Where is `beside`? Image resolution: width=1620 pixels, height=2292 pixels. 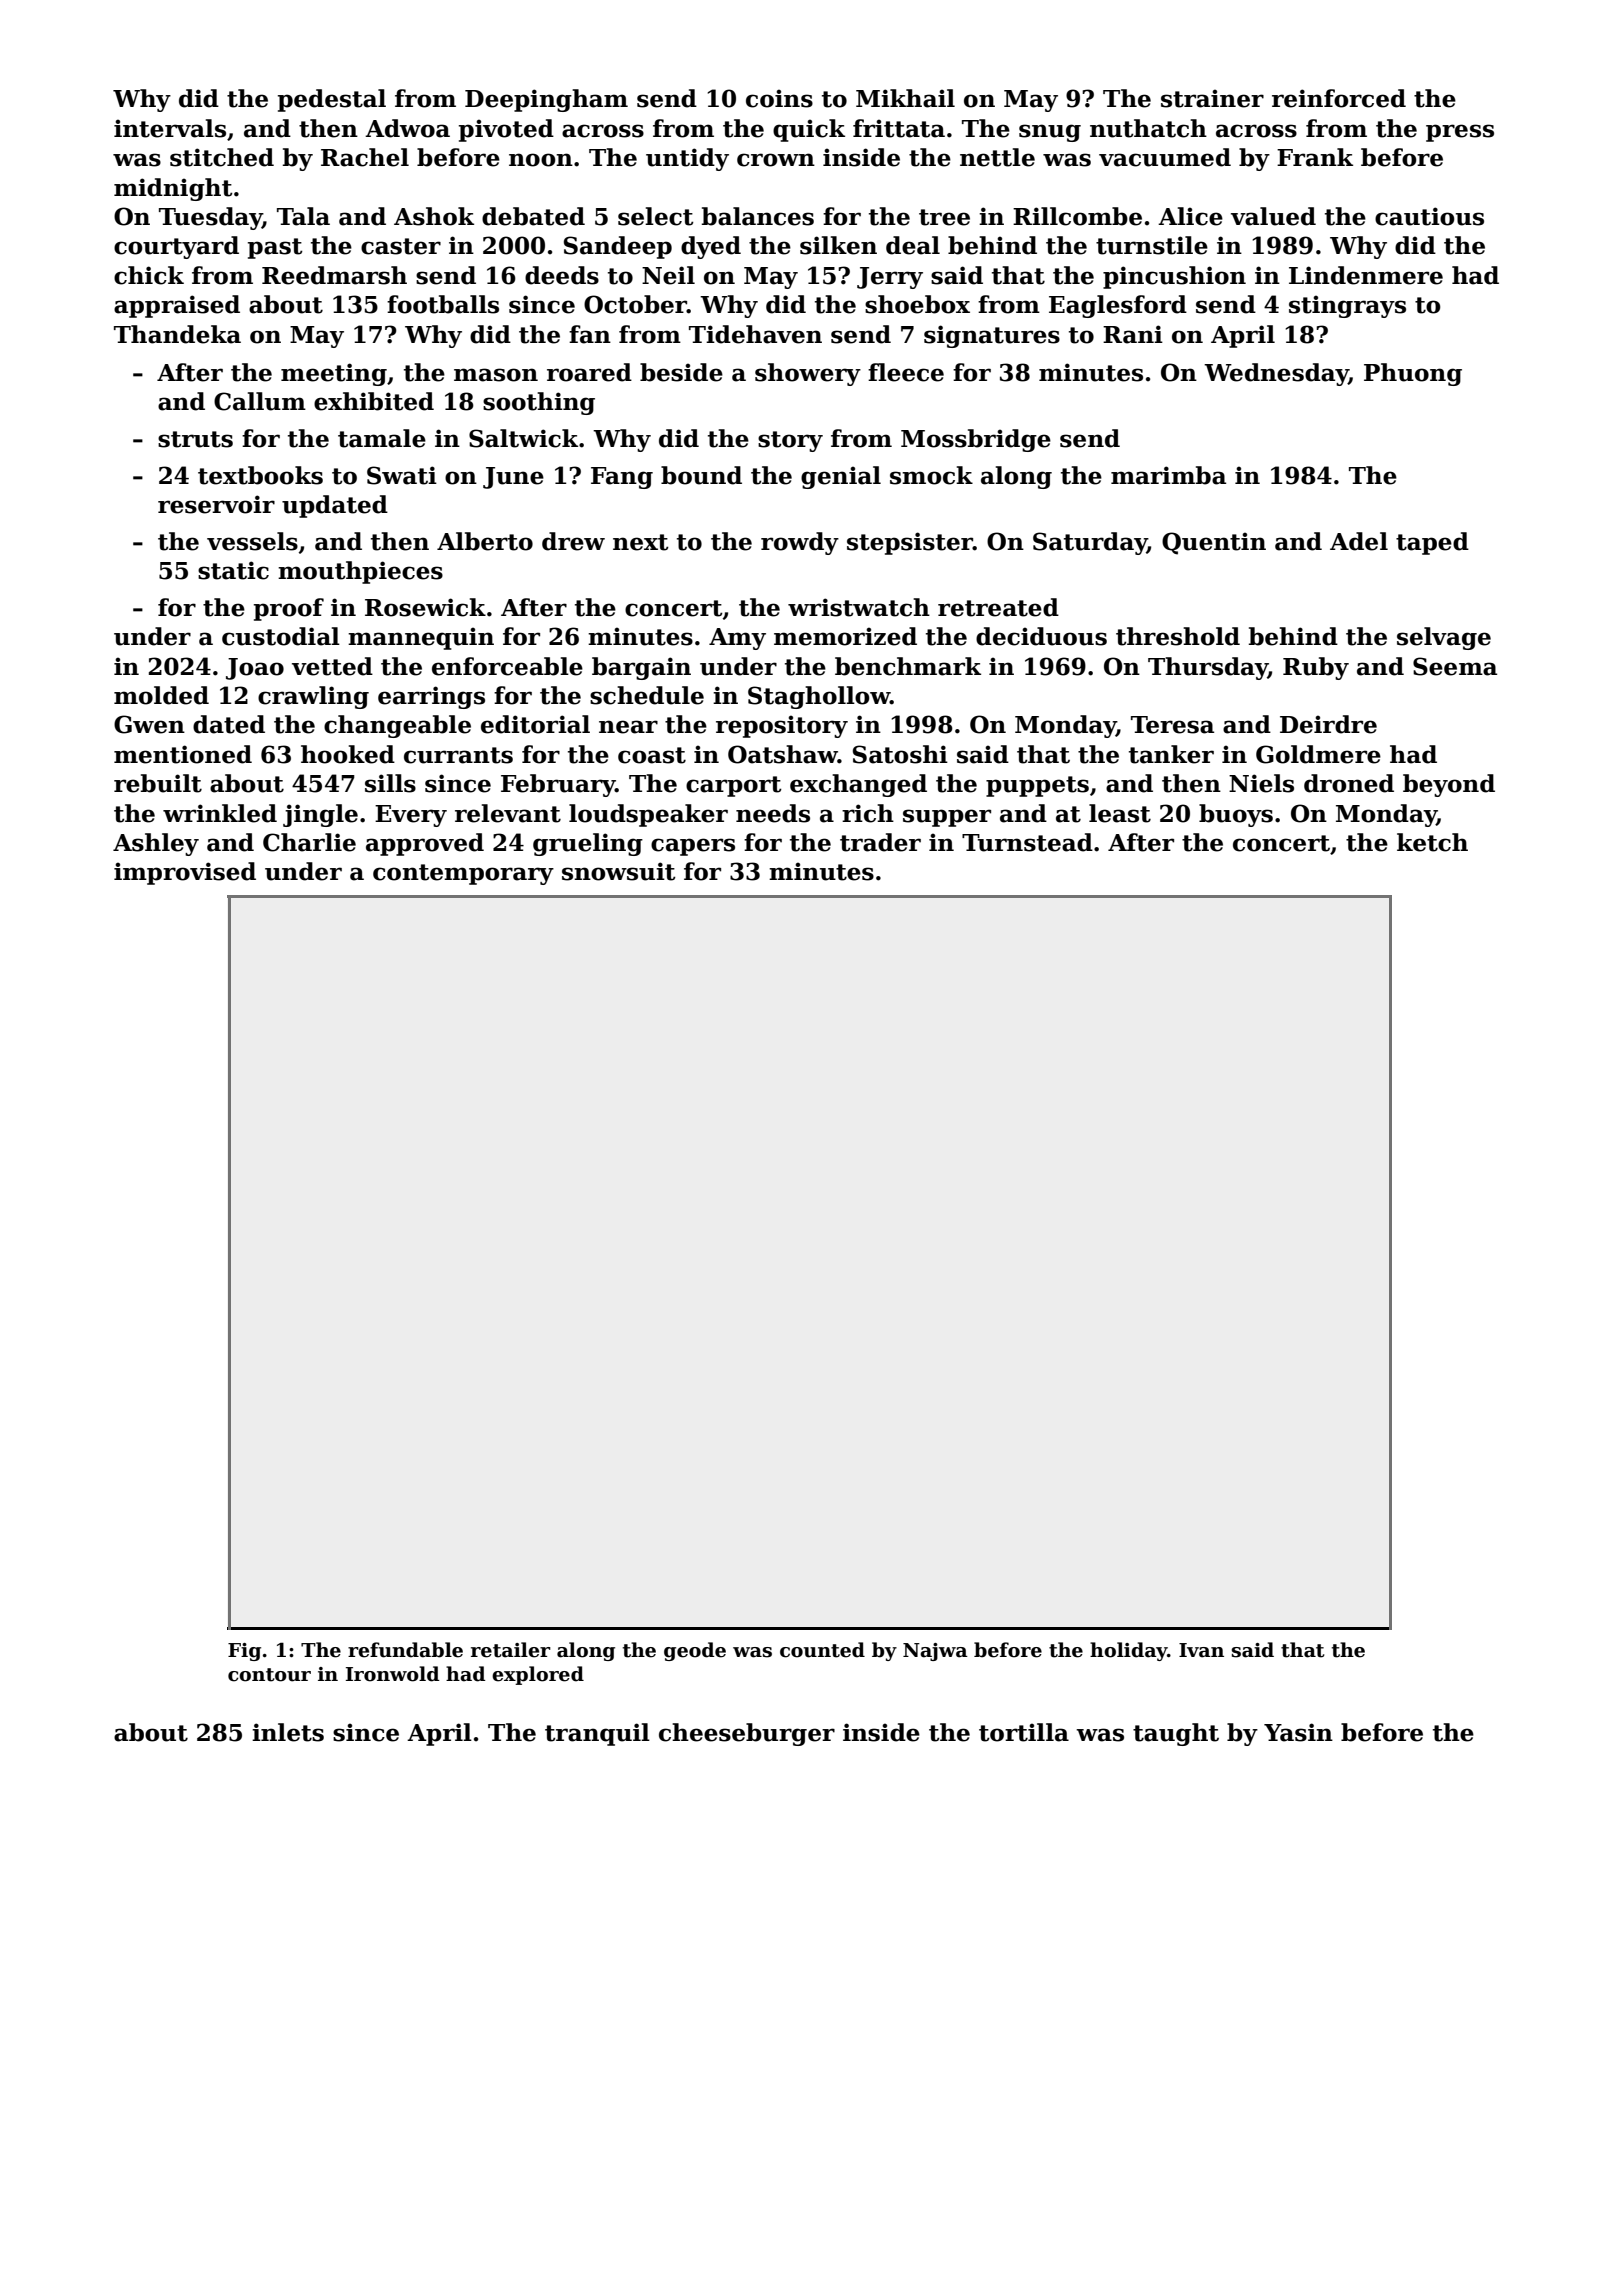
beside is located at coordinates (681, 372).
